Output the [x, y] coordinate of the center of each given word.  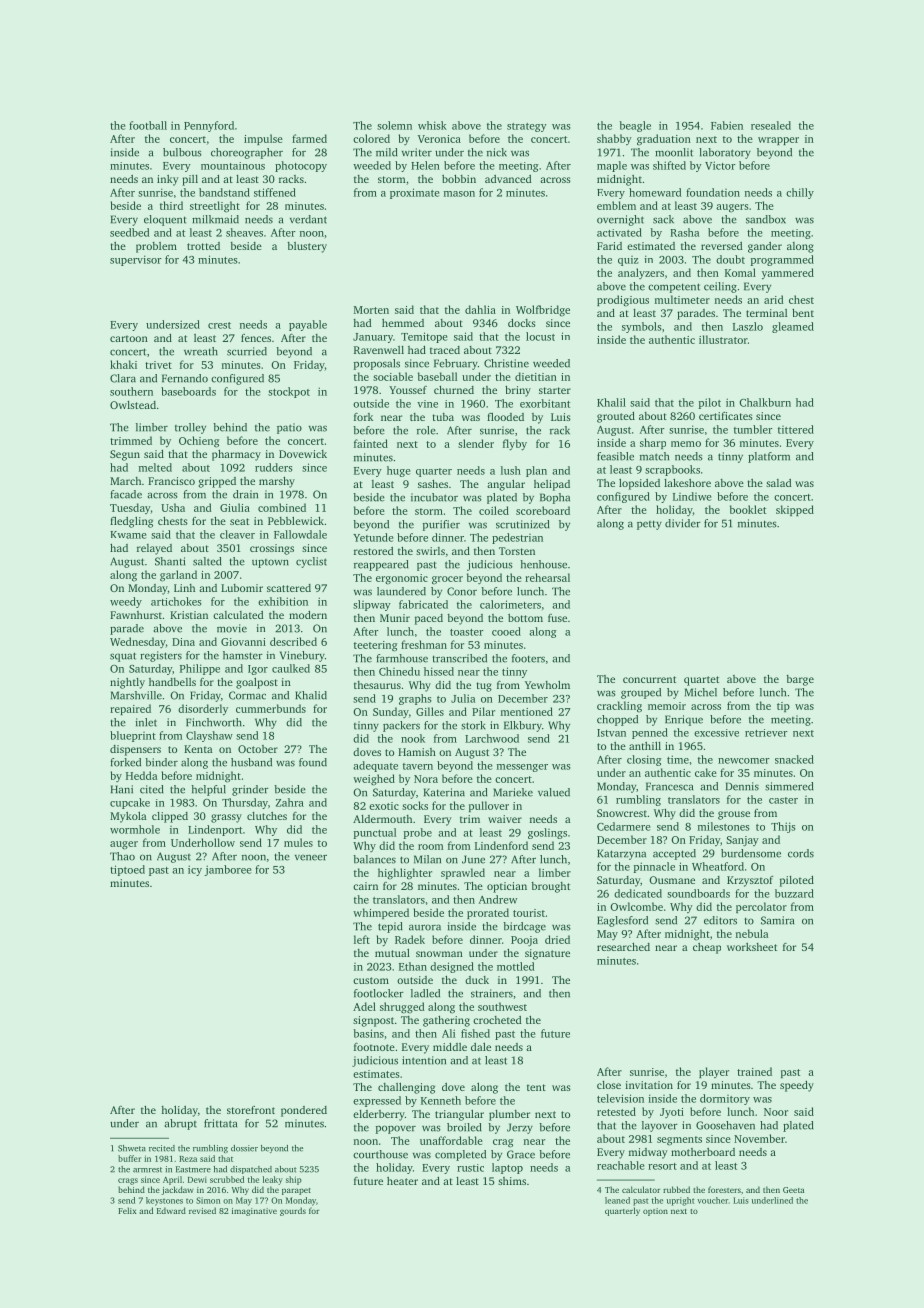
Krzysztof [750, 881]
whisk [432, 125]
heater [402, 1181]
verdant [308, 219]
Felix [127, 1210]
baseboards [188, 391]
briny [518, 391]
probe [418, 833]
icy [195, 870]
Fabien [727, 125]
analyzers [641, 273]
